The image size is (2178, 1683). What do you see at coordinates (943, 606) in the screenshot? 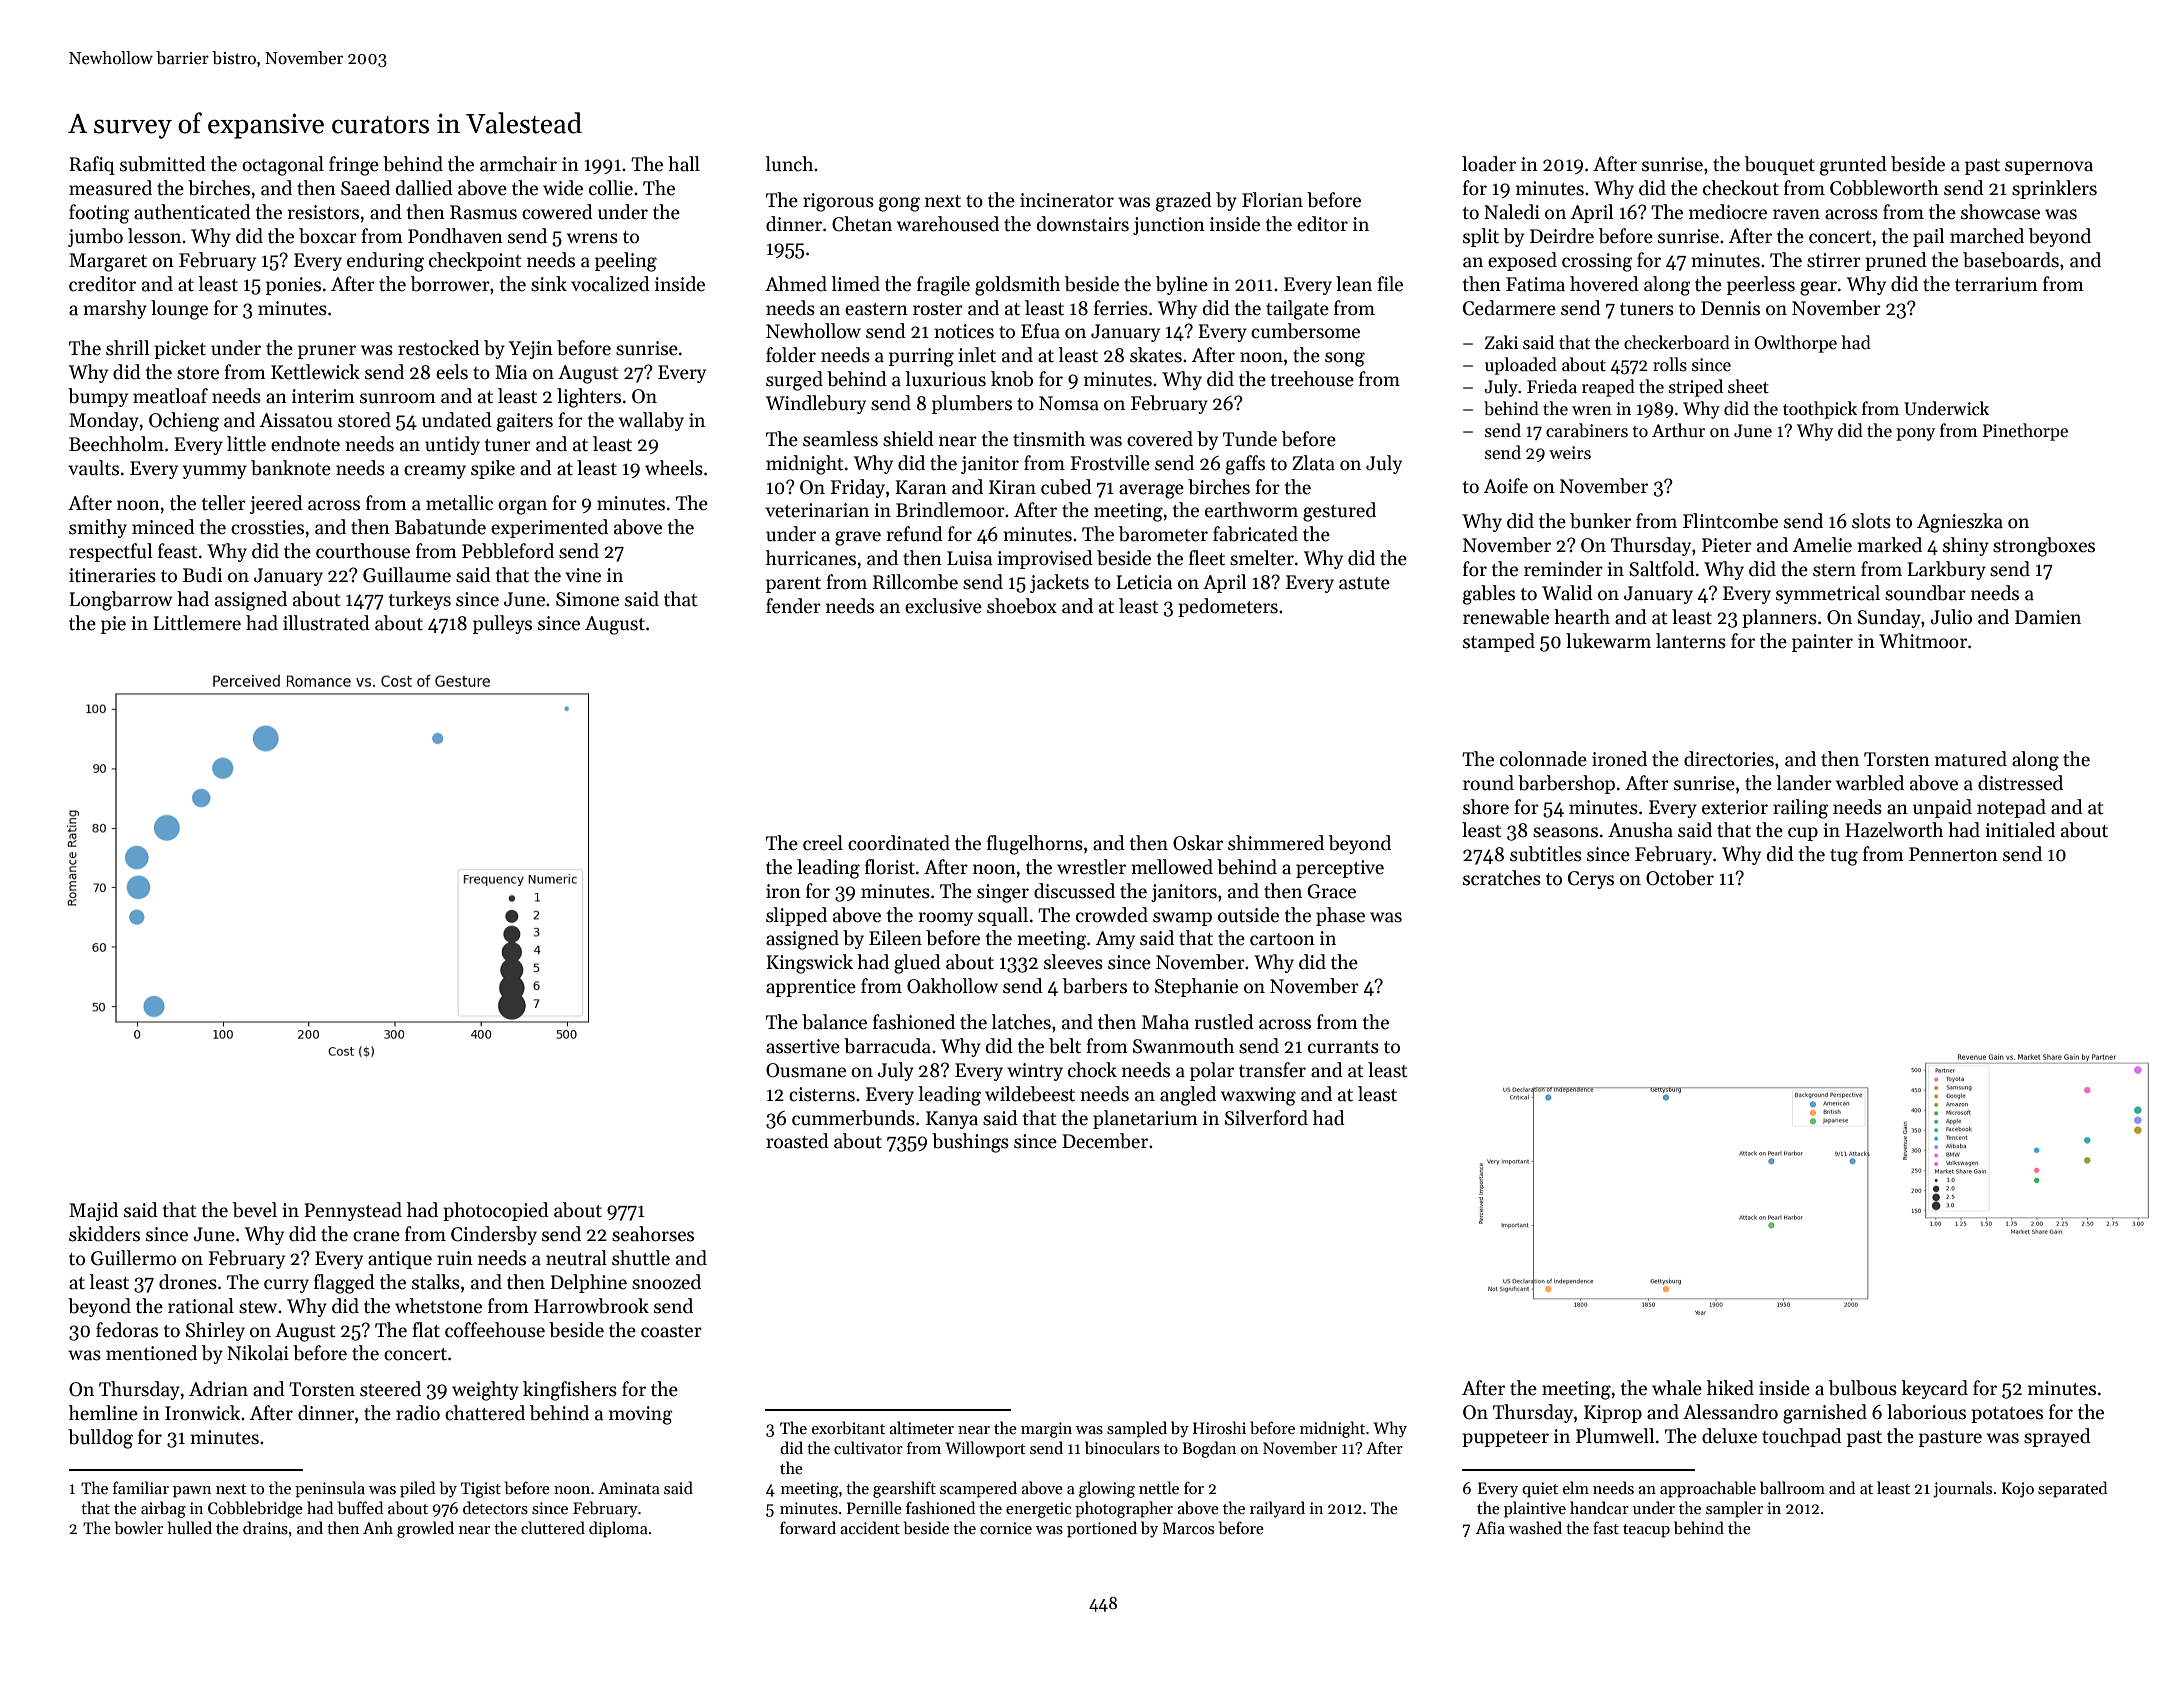
I see `exclusive` at bounding box center [943, 606].
